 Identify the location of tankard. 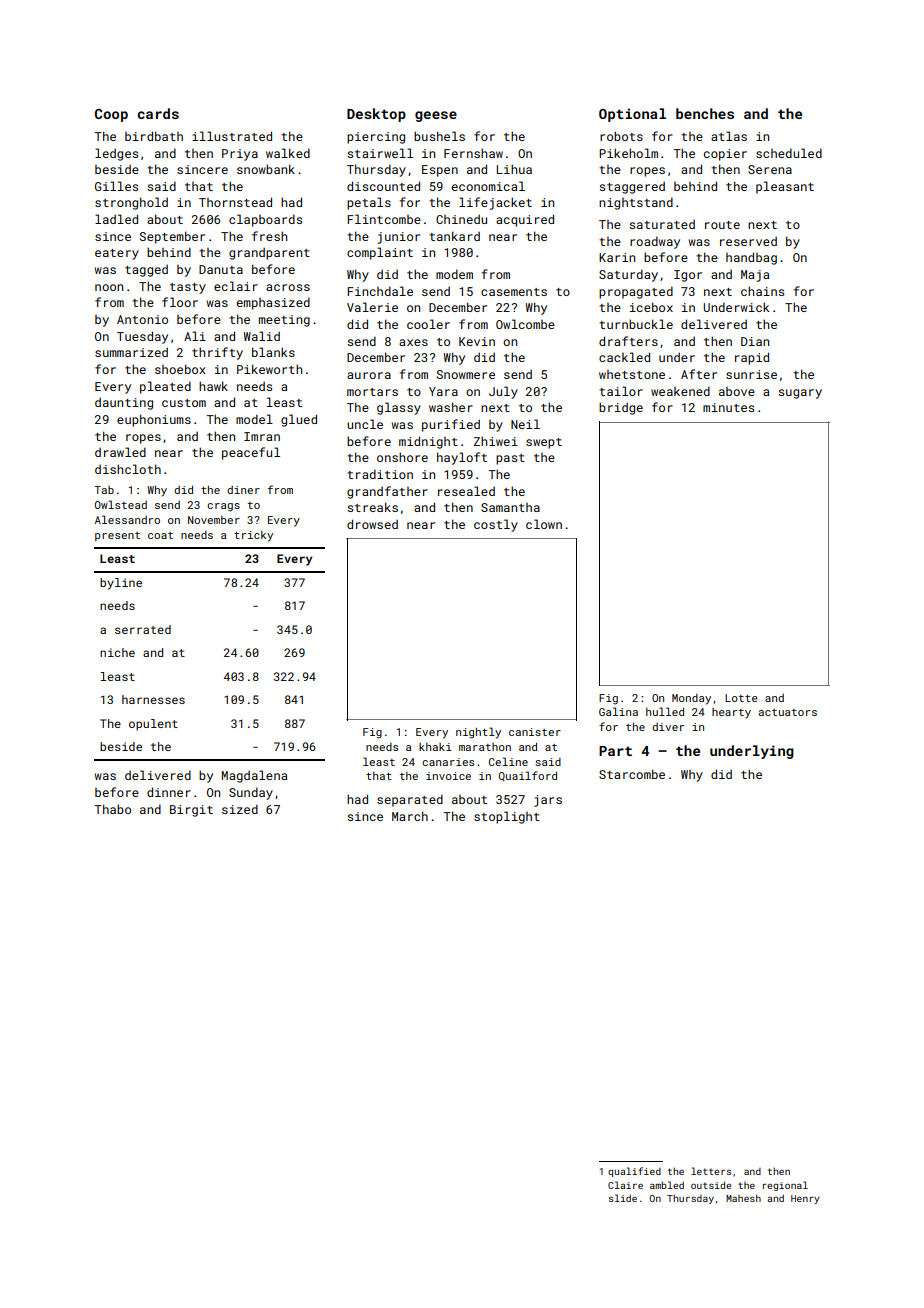
(454, 236).
